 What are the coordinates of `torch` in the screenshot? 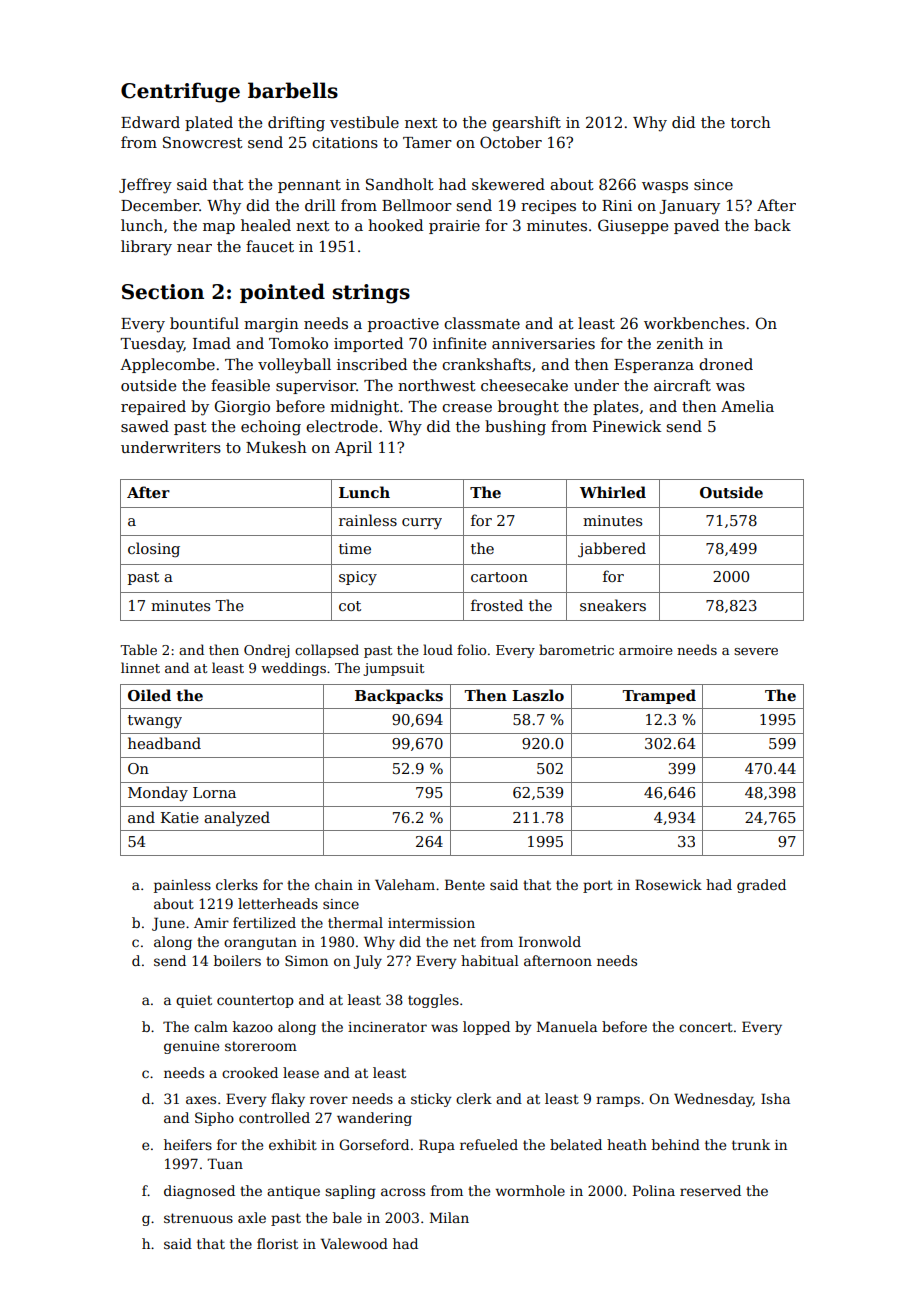 It's located at (751, 122).
